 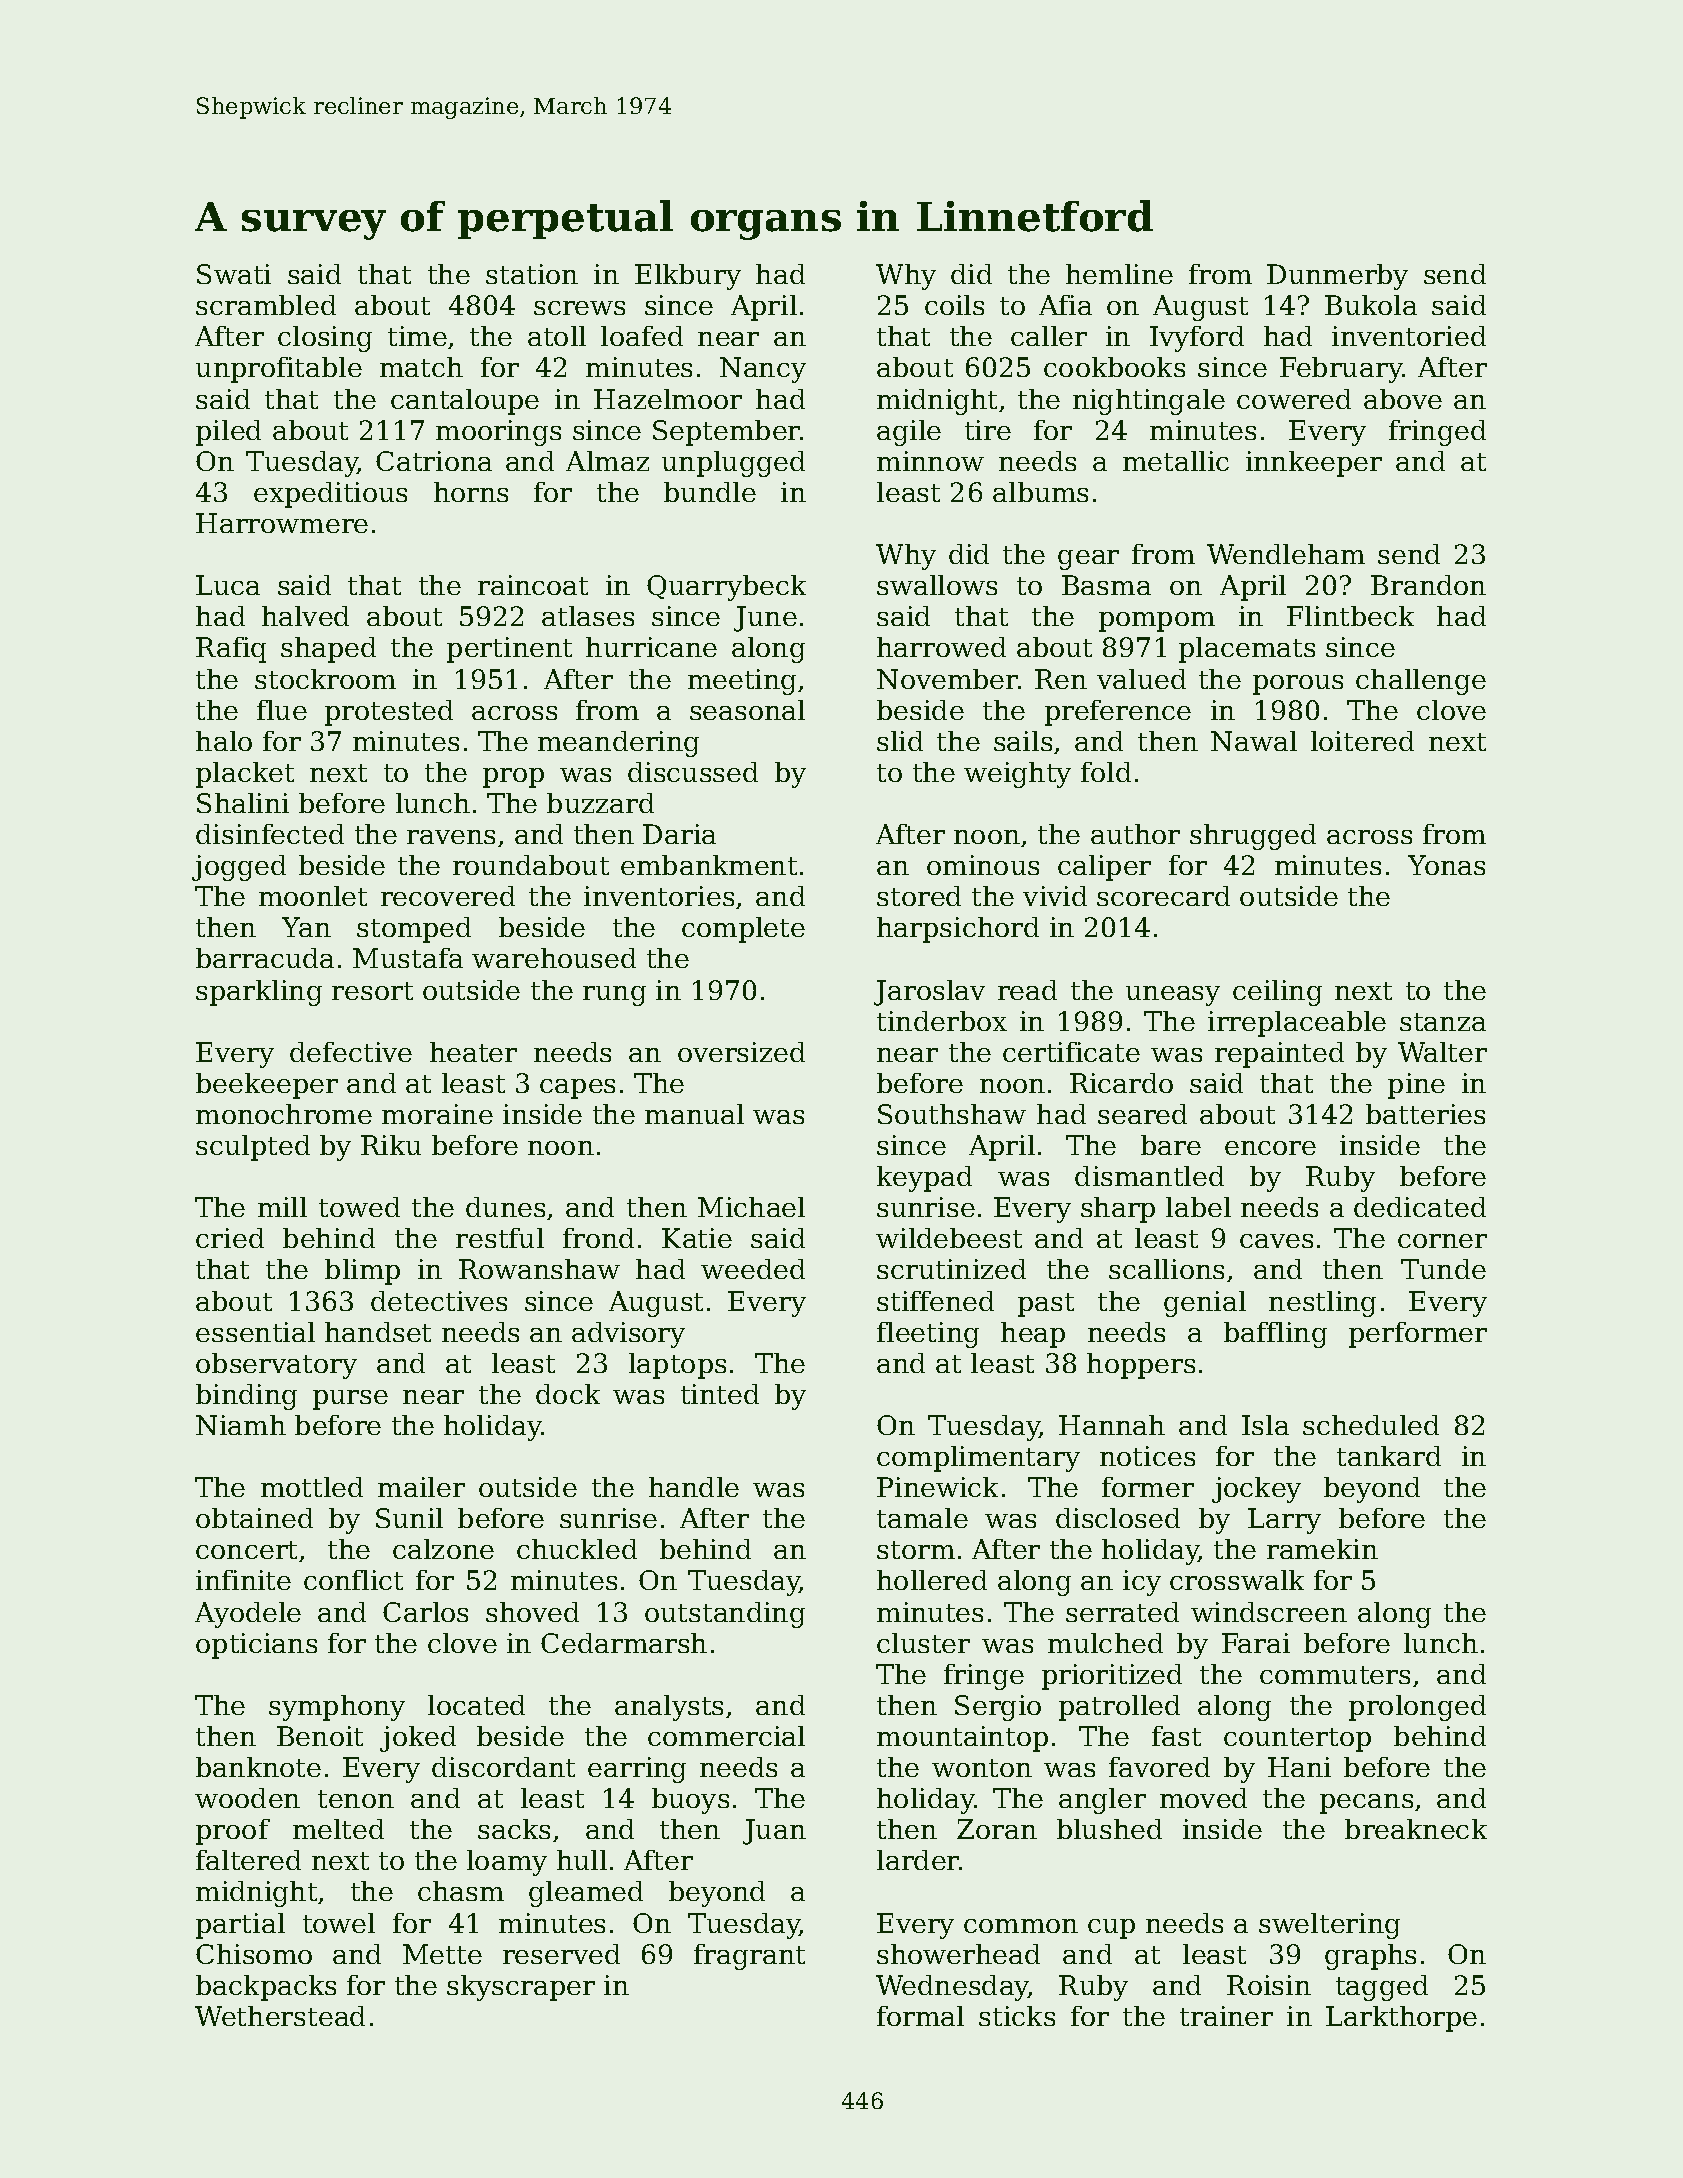 What do you see at coordinates (909, 433) in the document?
I see `agile` at bounding box center [909, 433].
